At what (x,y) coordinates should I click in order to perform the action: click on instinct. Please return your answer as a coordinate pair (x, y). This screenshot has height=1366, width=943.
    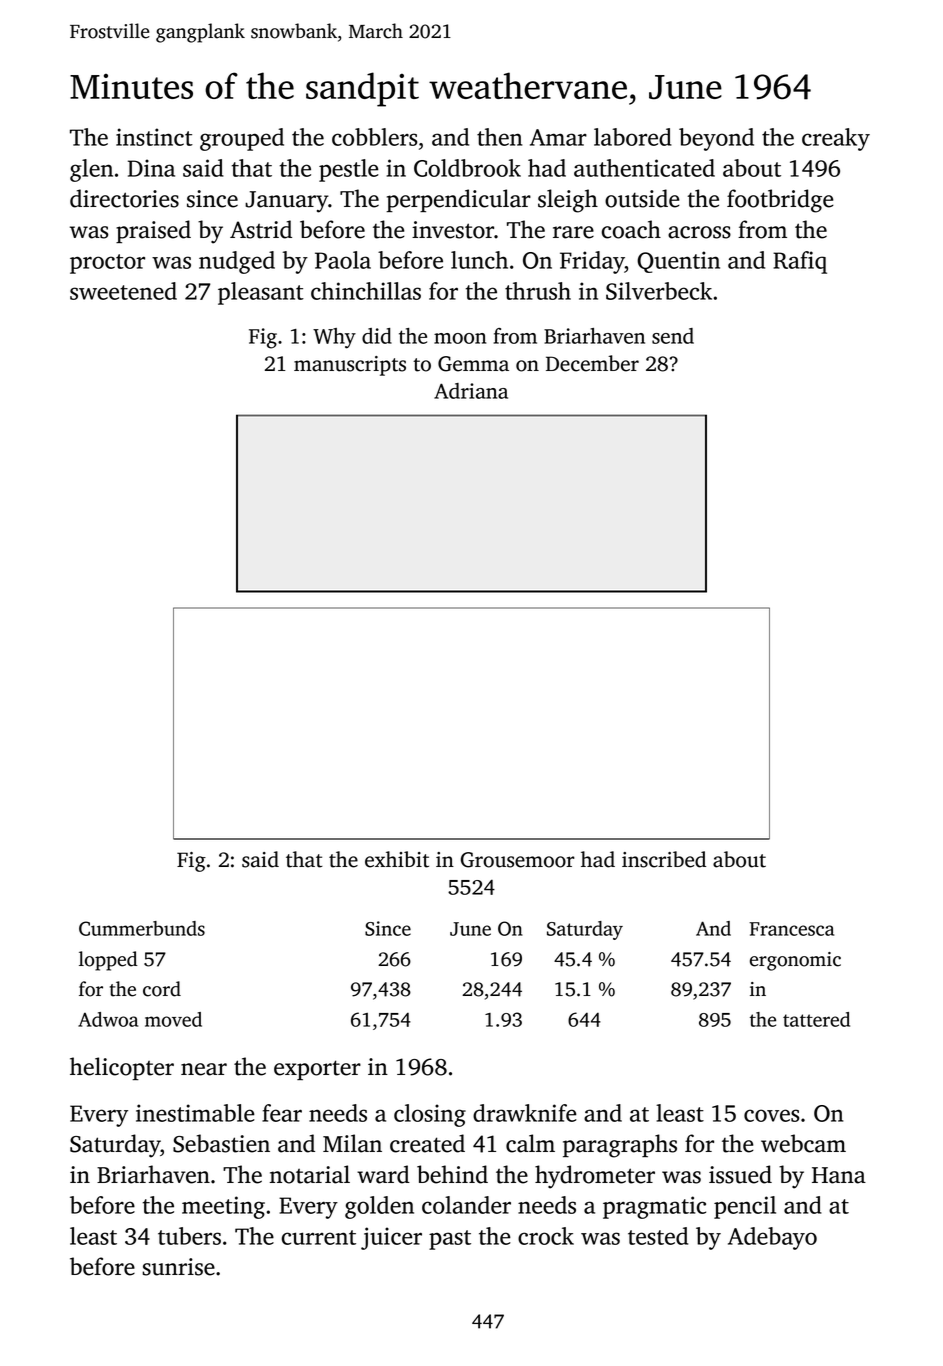
    Looking at the image, I should click on (154, 137).
